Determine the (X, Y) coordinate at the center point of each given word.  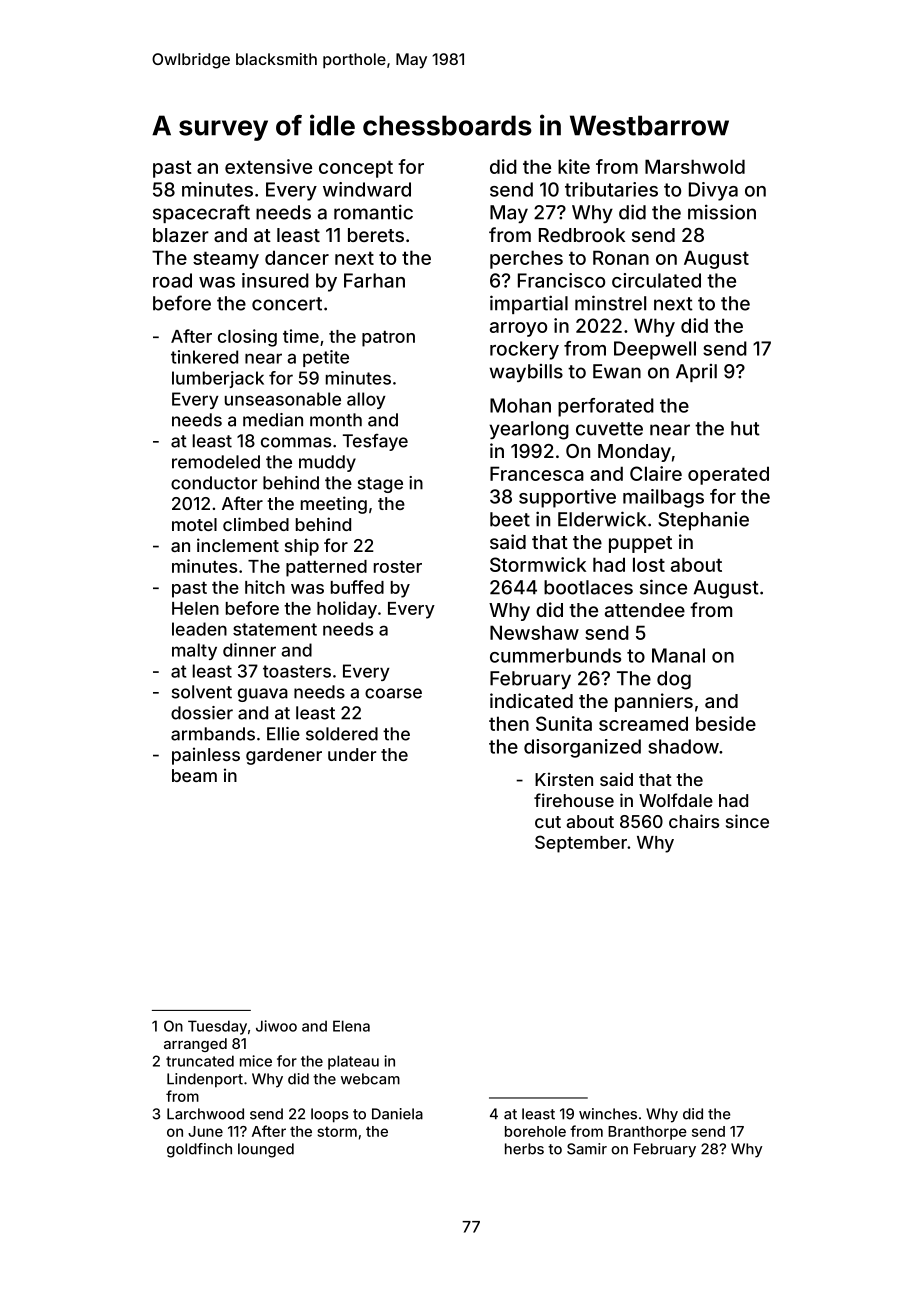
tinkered (204, 357)
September (581, 844)
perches (526, 259)
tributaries (611, 189)
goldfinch (199, 1150)
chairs (694, 821)
